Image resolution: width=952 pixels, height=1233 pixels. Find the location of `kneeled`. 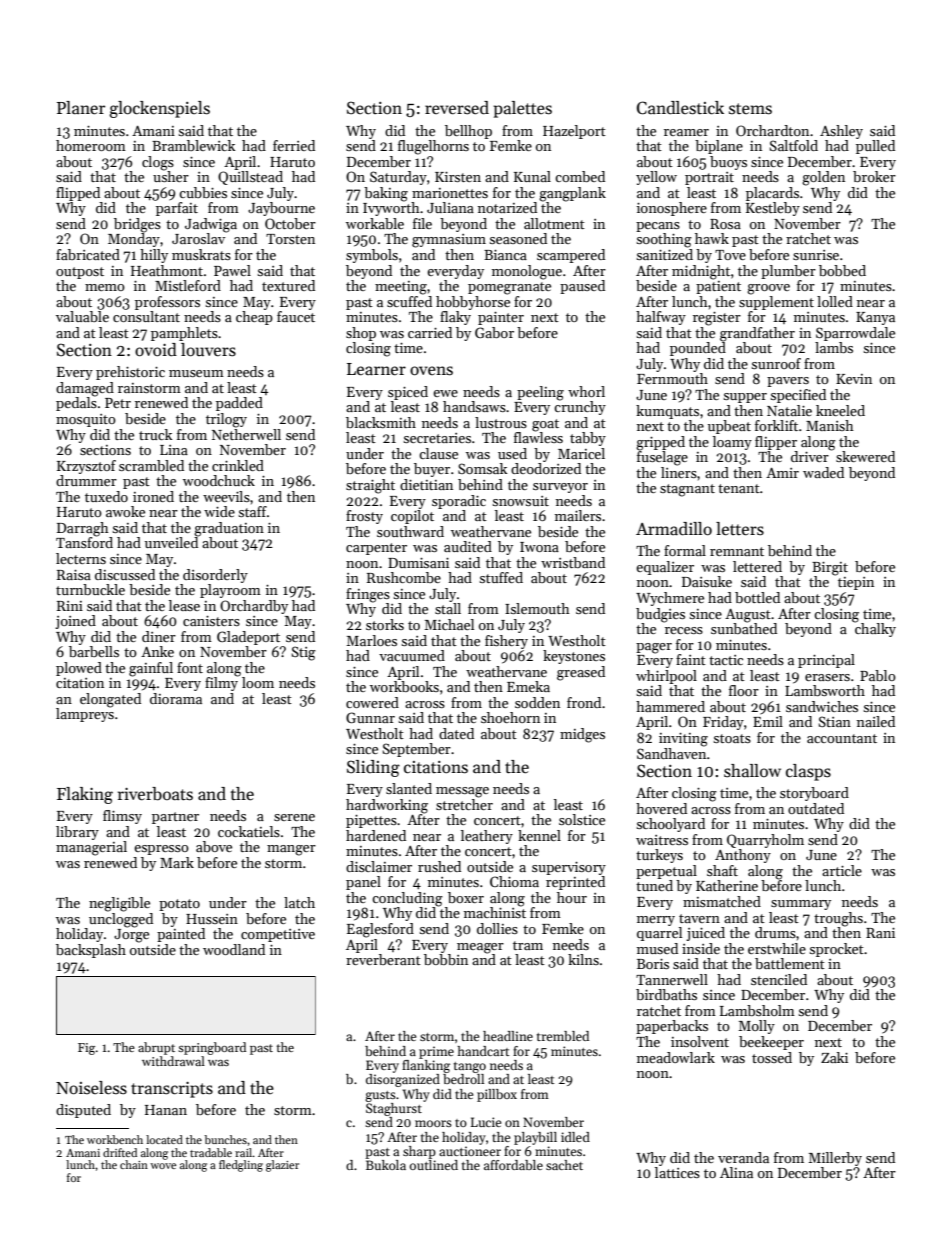

kneeled is located at coordinates (840, 410).
